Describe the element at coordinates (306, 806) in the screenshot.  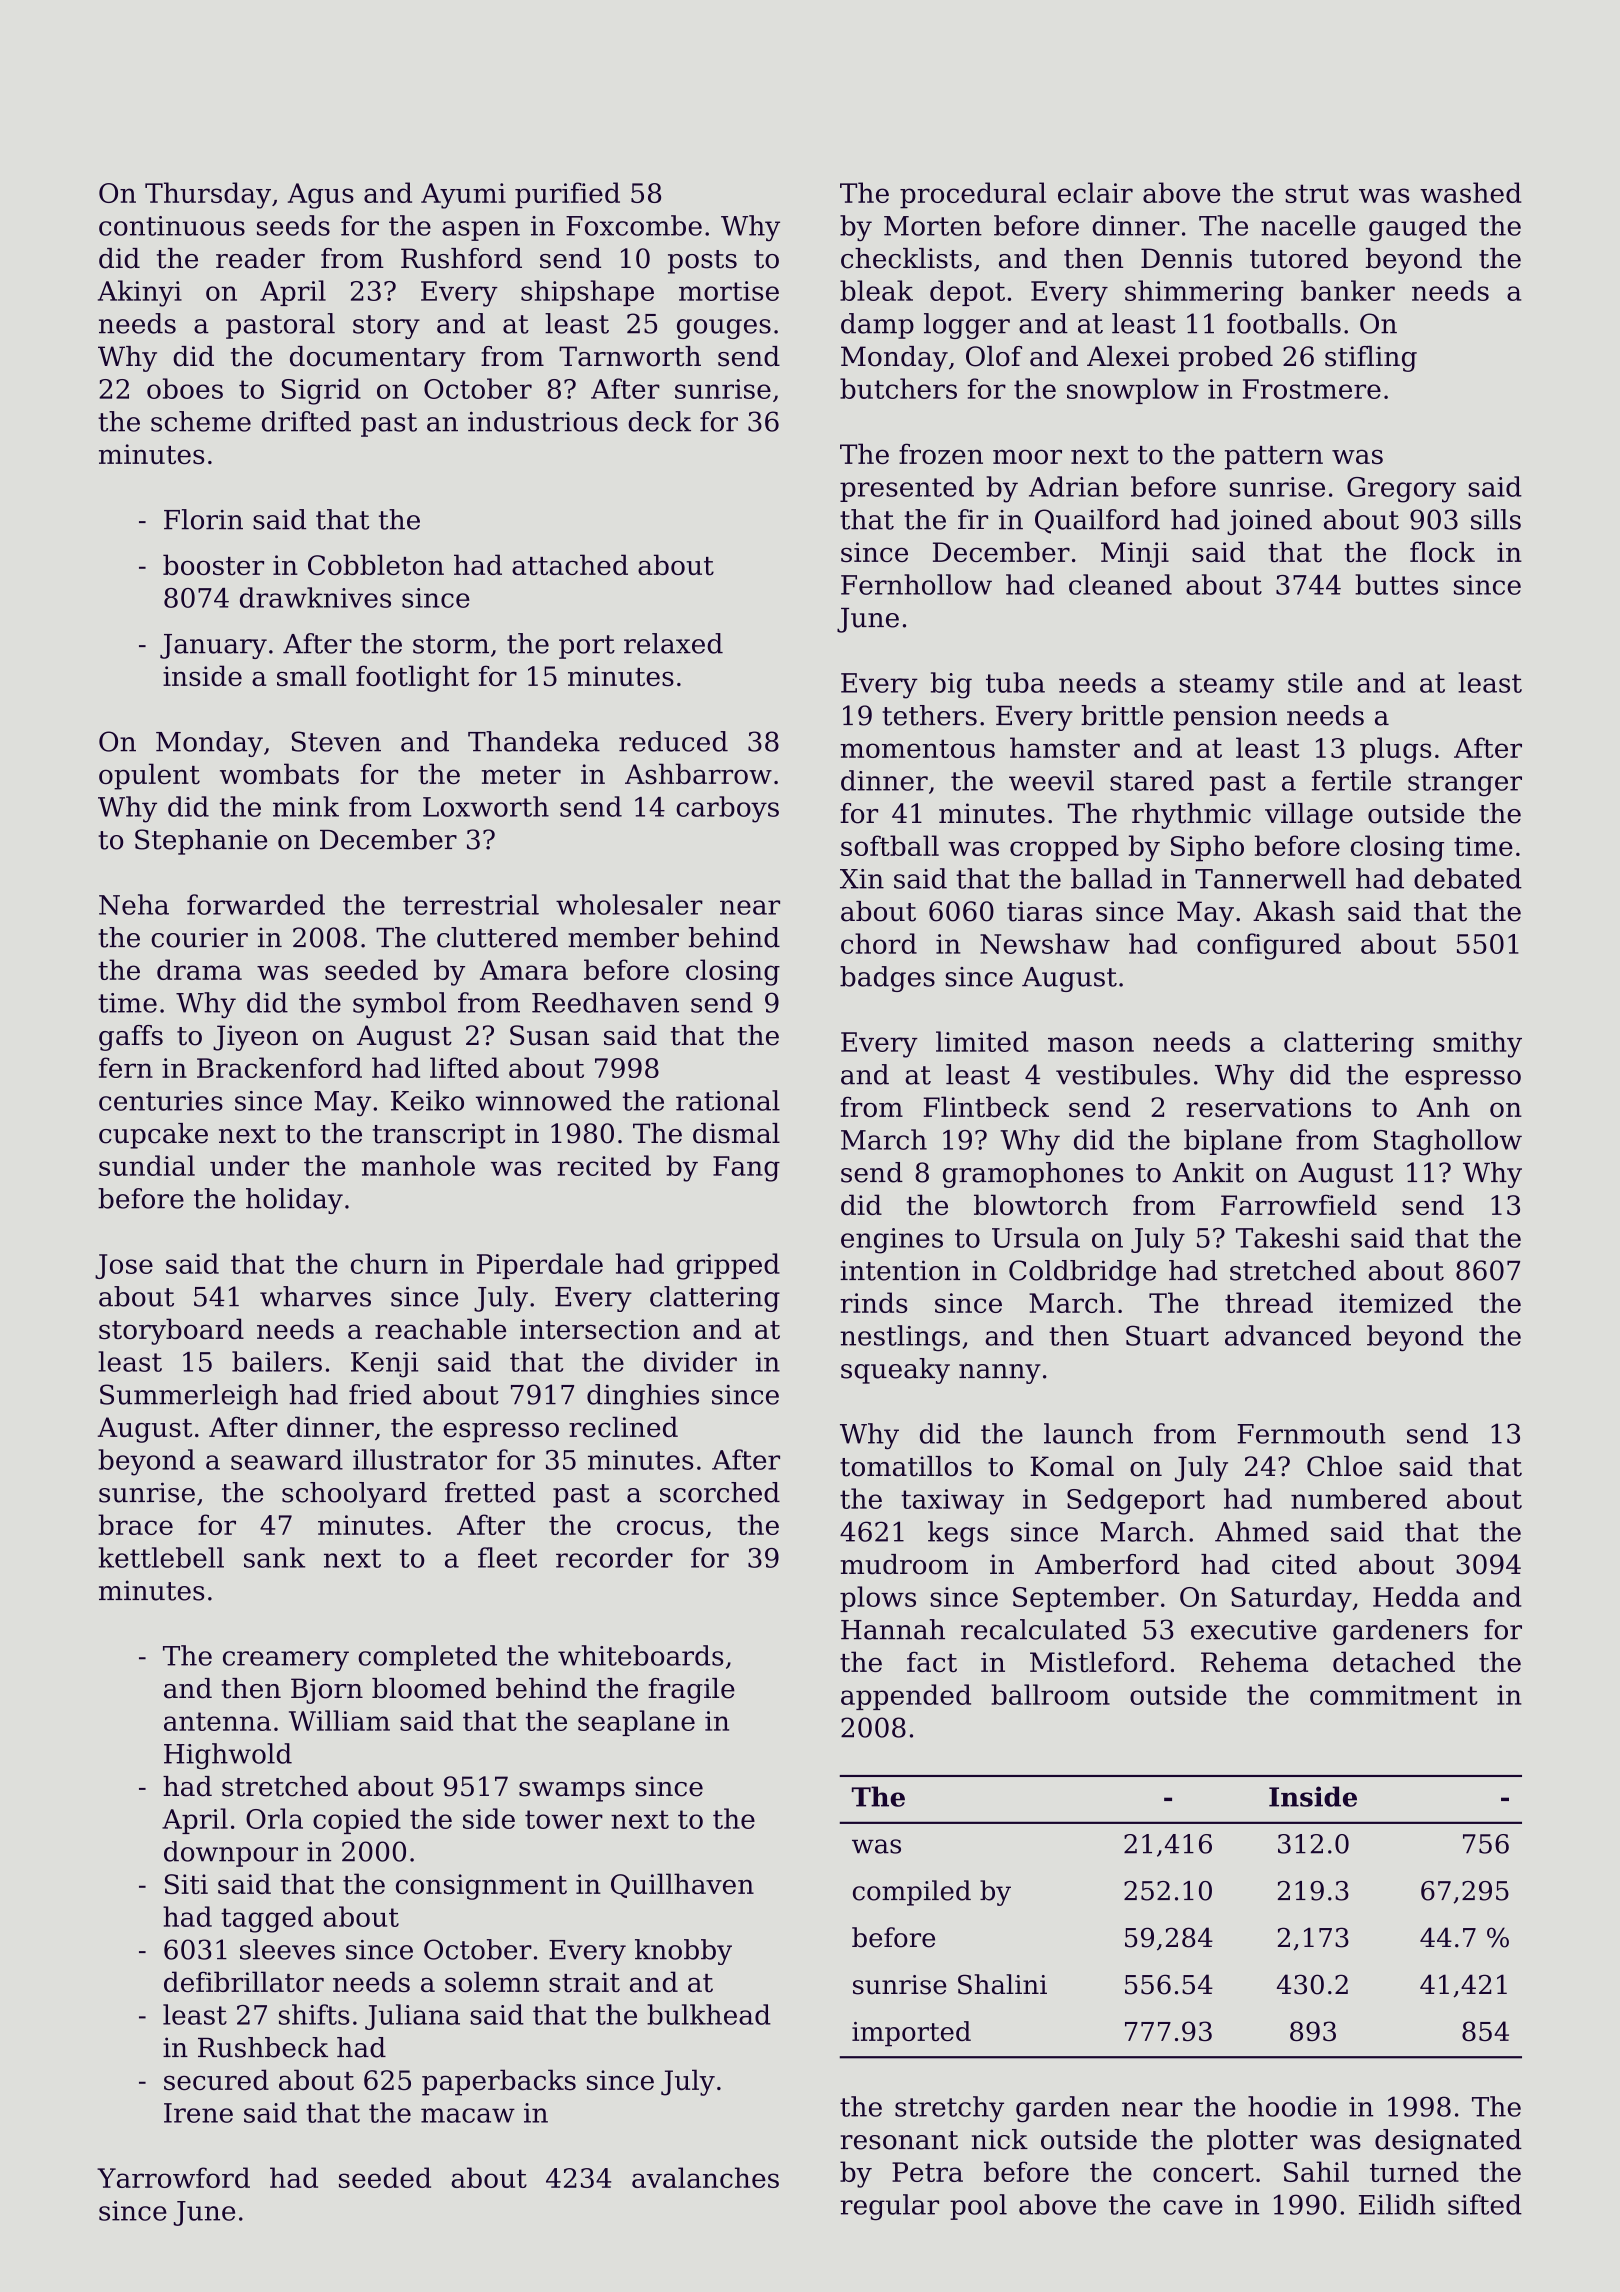
I see `mink` at that location.
